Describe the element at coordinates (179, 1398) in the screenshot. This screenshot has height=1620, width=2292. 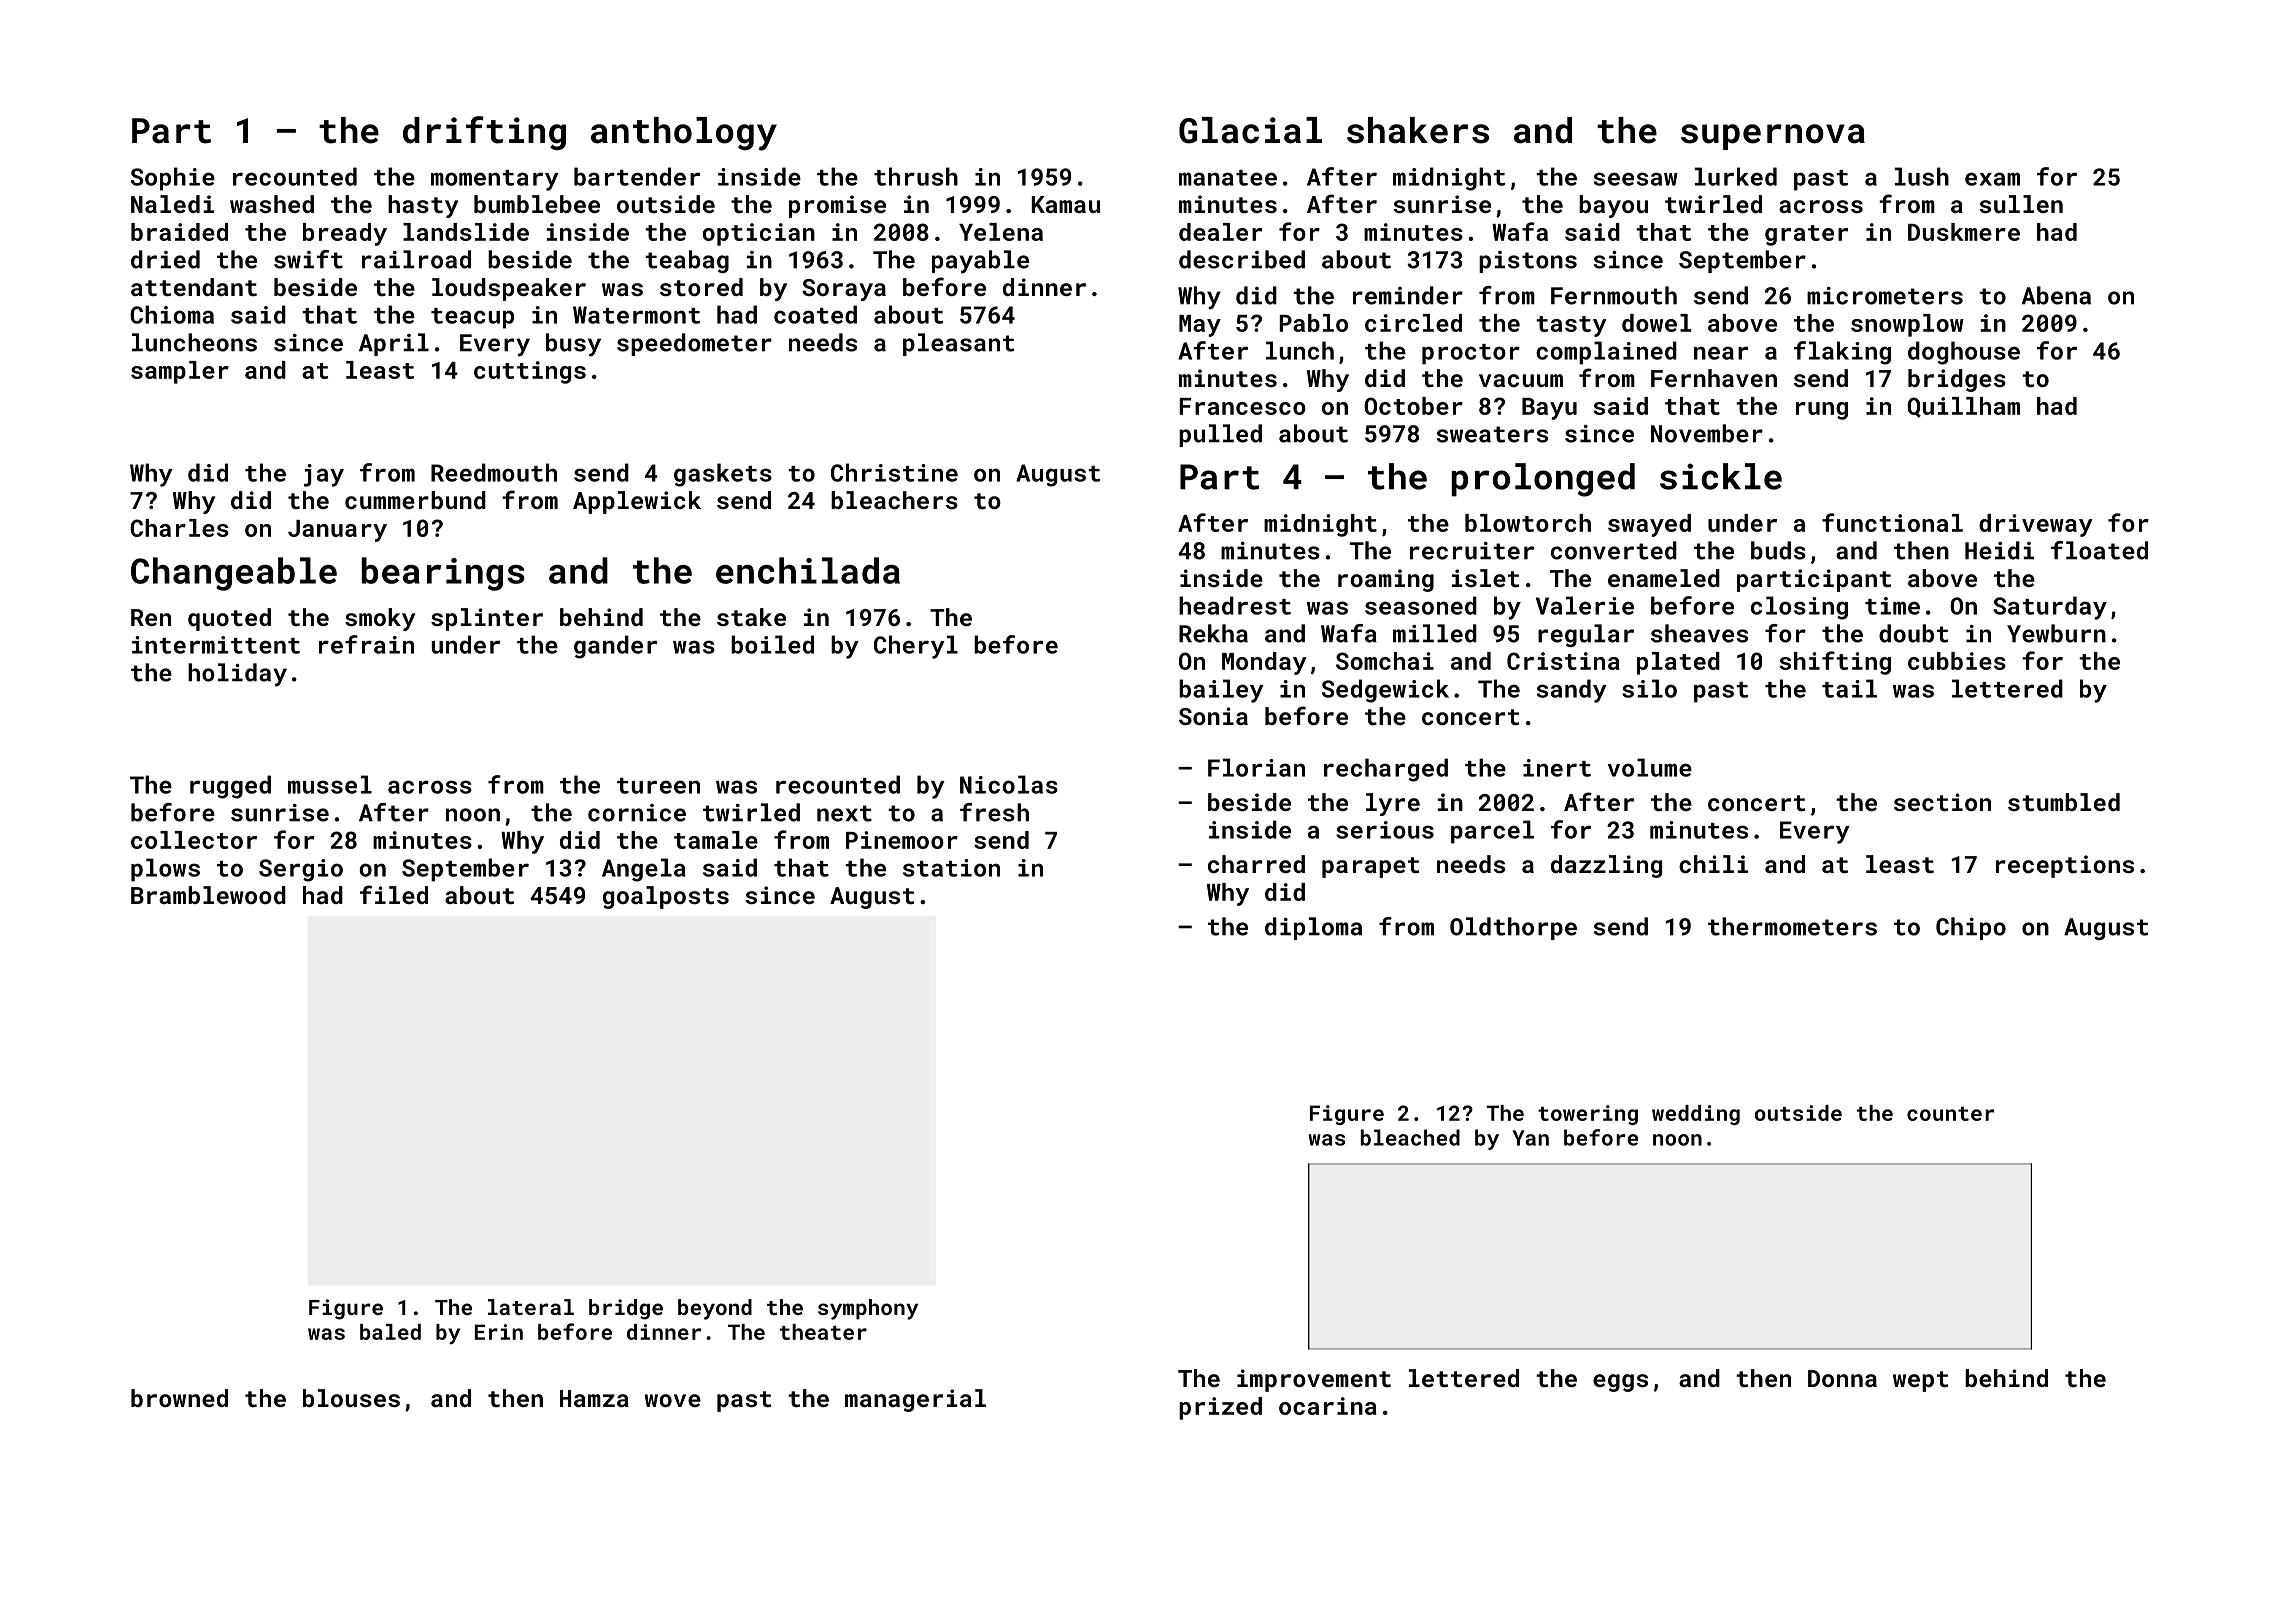
I see `browned` at that location.
